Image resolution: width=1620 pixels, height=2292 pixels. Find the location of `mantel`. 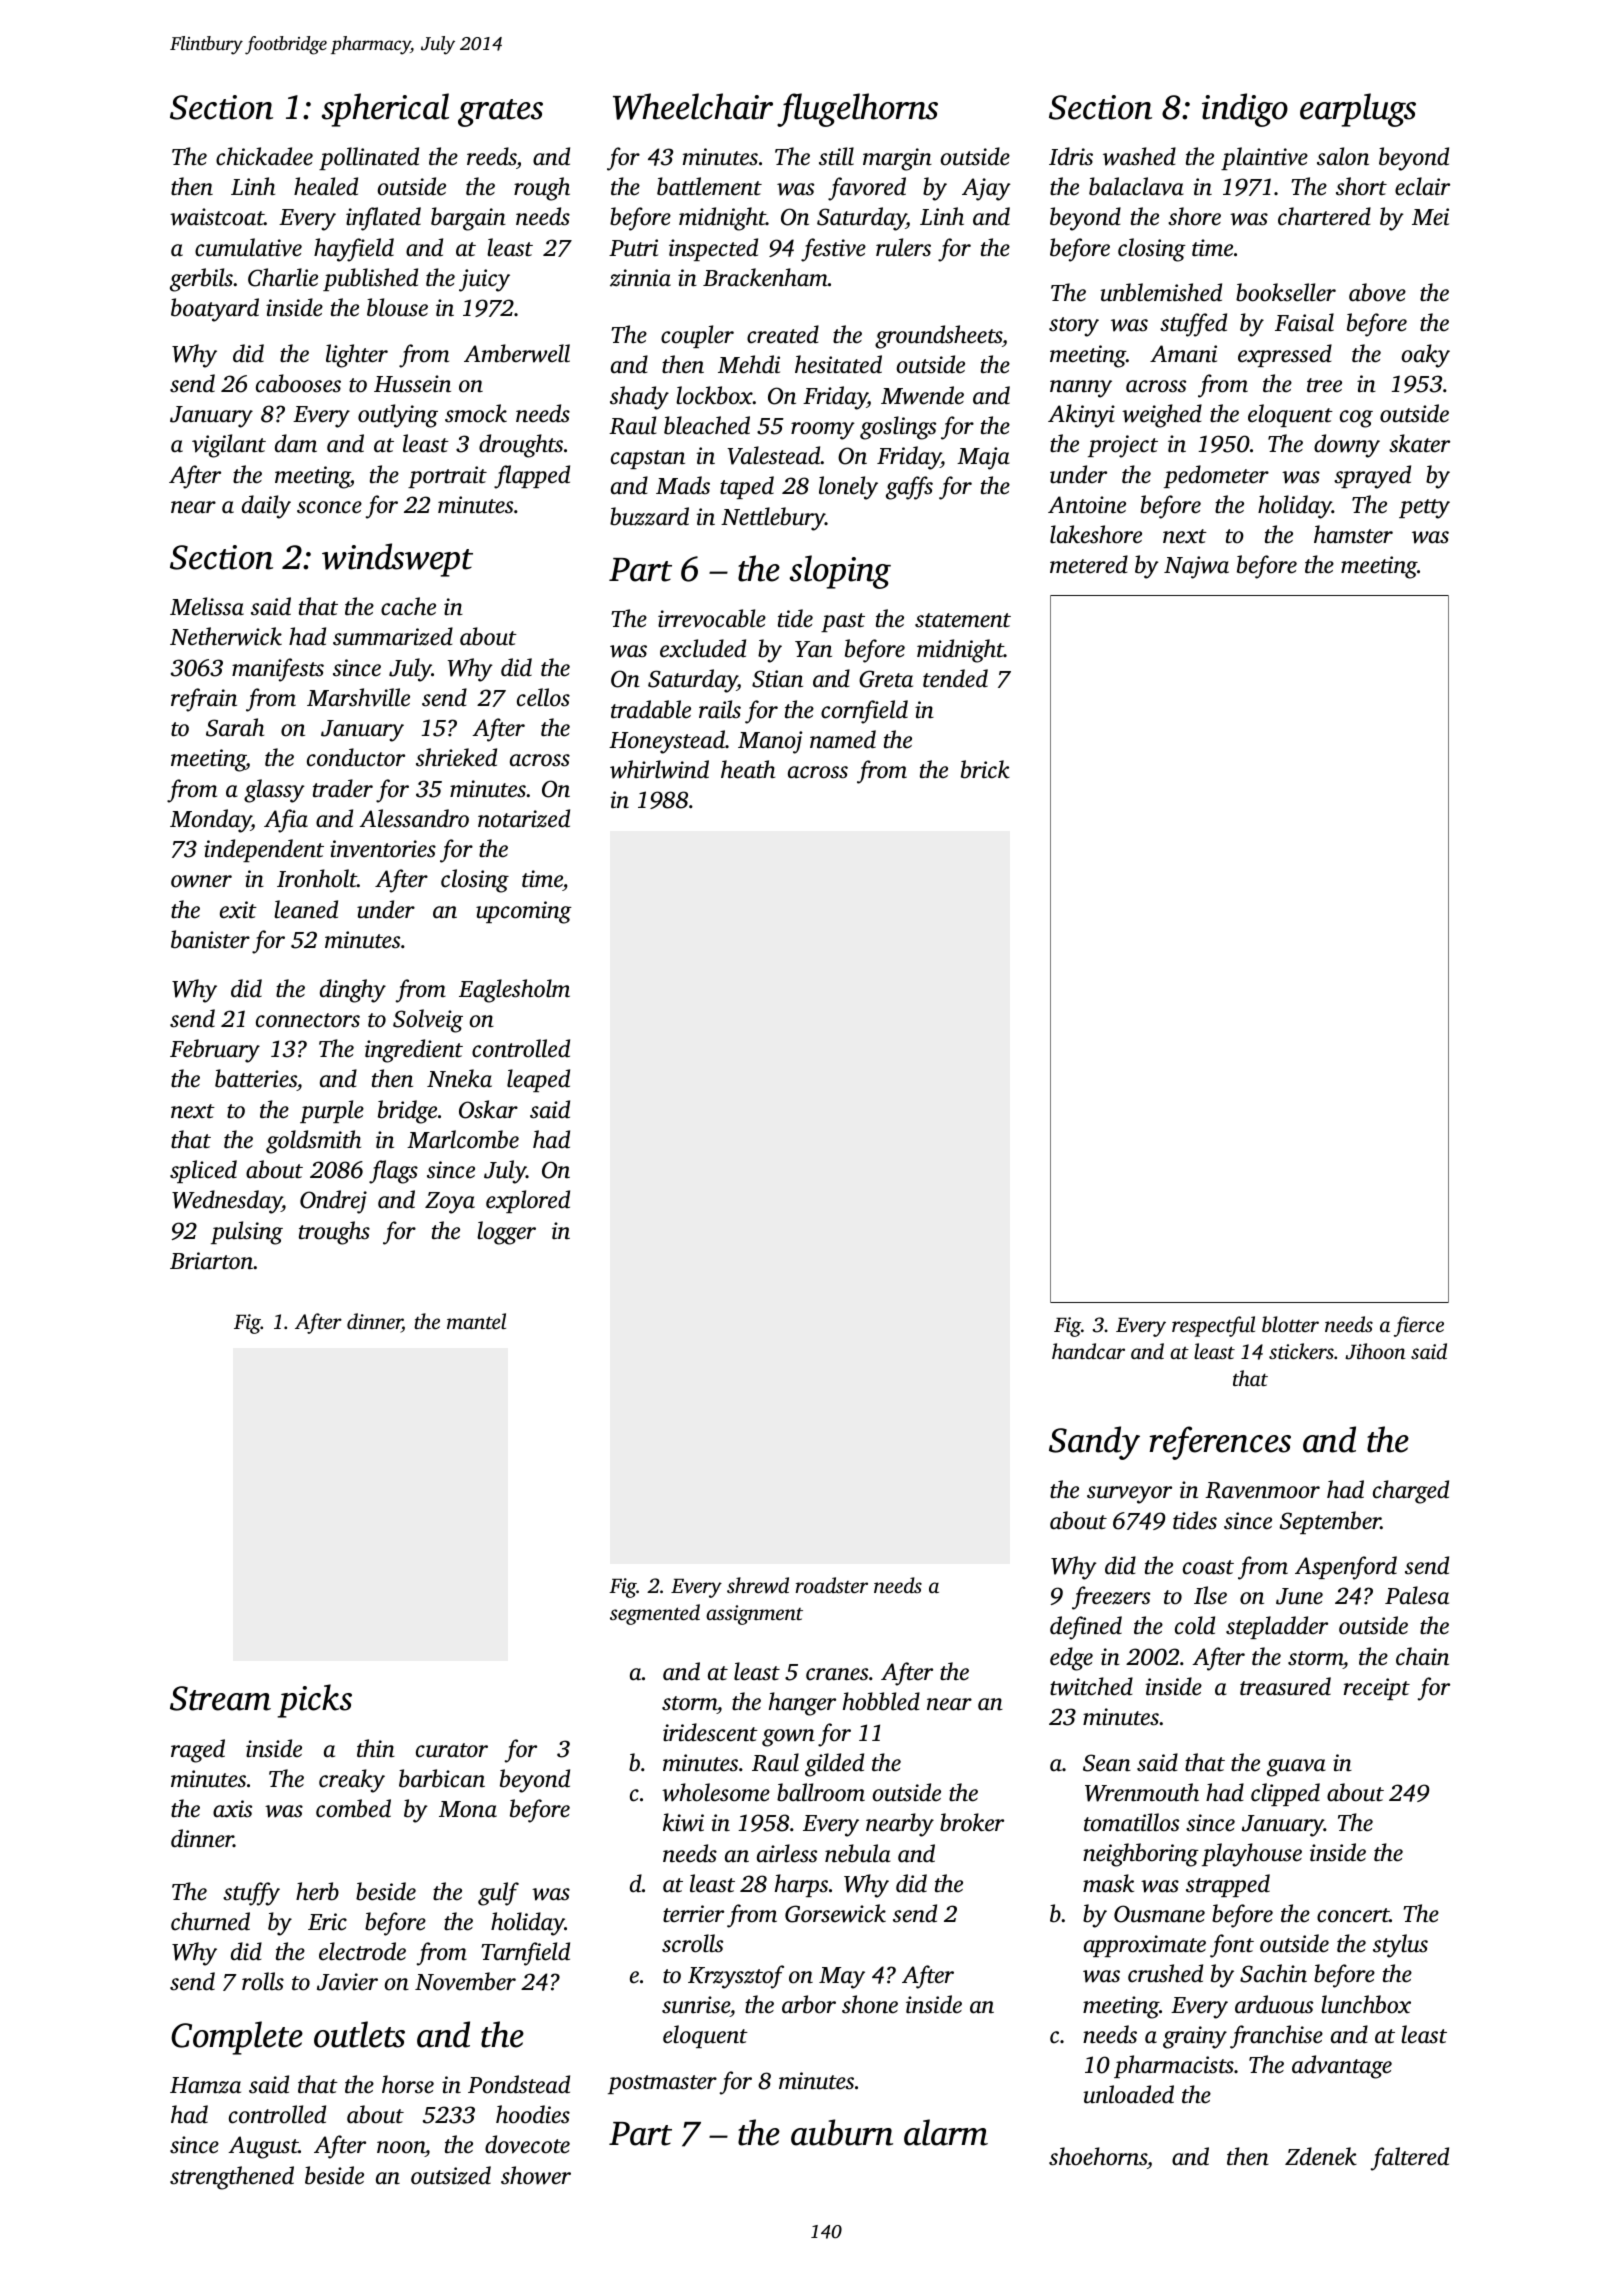

mantel is located at coordinates (476, 1321).
